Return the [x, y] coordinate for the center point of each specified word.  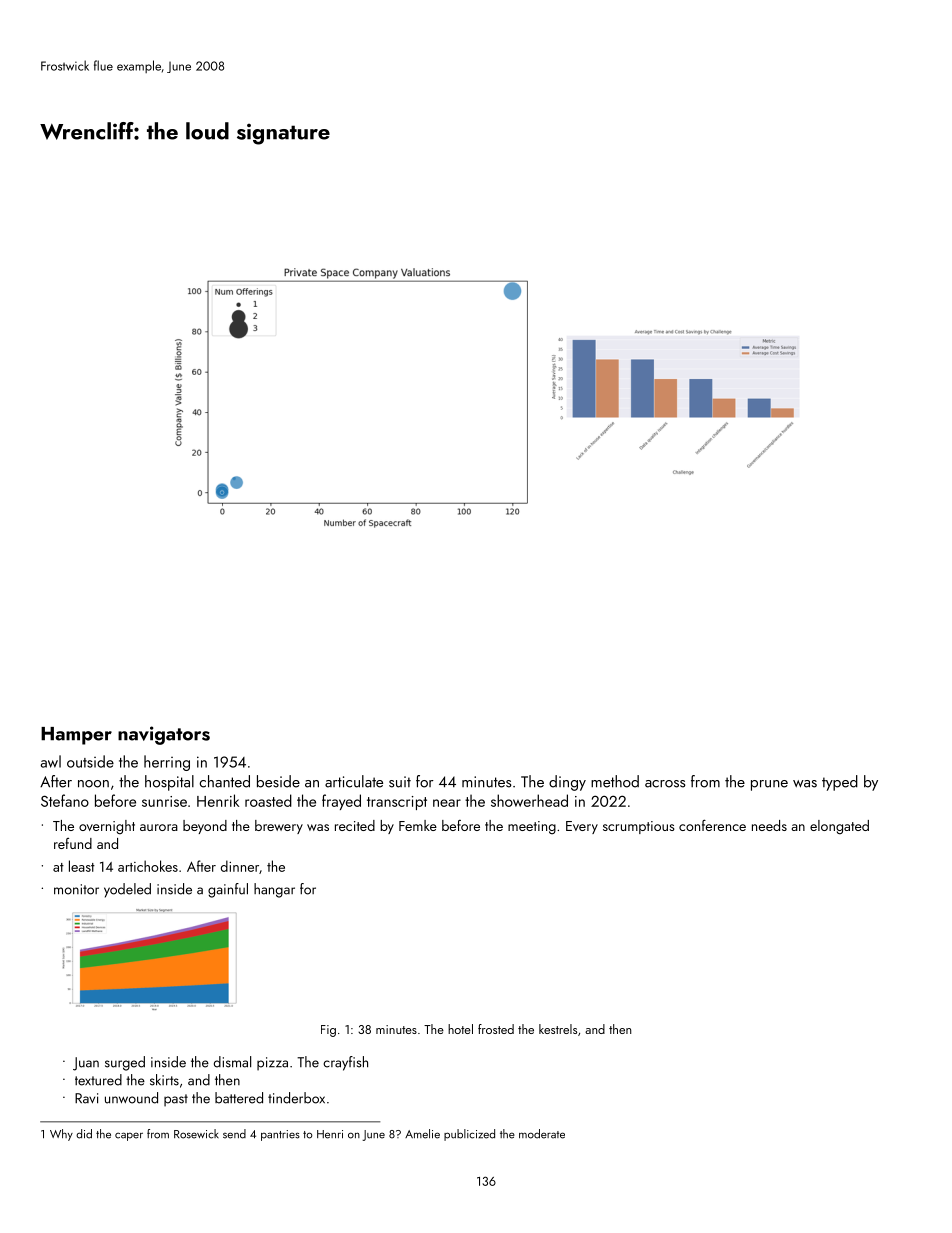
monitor [76, 889]
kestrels [558, 1029]
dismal [232, 1062]
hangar [274, 890]
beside [278, 781]
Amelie [422, 1134]
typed [840, 783]
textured [98, 1080]
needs [769, 825]
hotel [460, 1029]
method [615, 781]
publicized [469, 1135]
